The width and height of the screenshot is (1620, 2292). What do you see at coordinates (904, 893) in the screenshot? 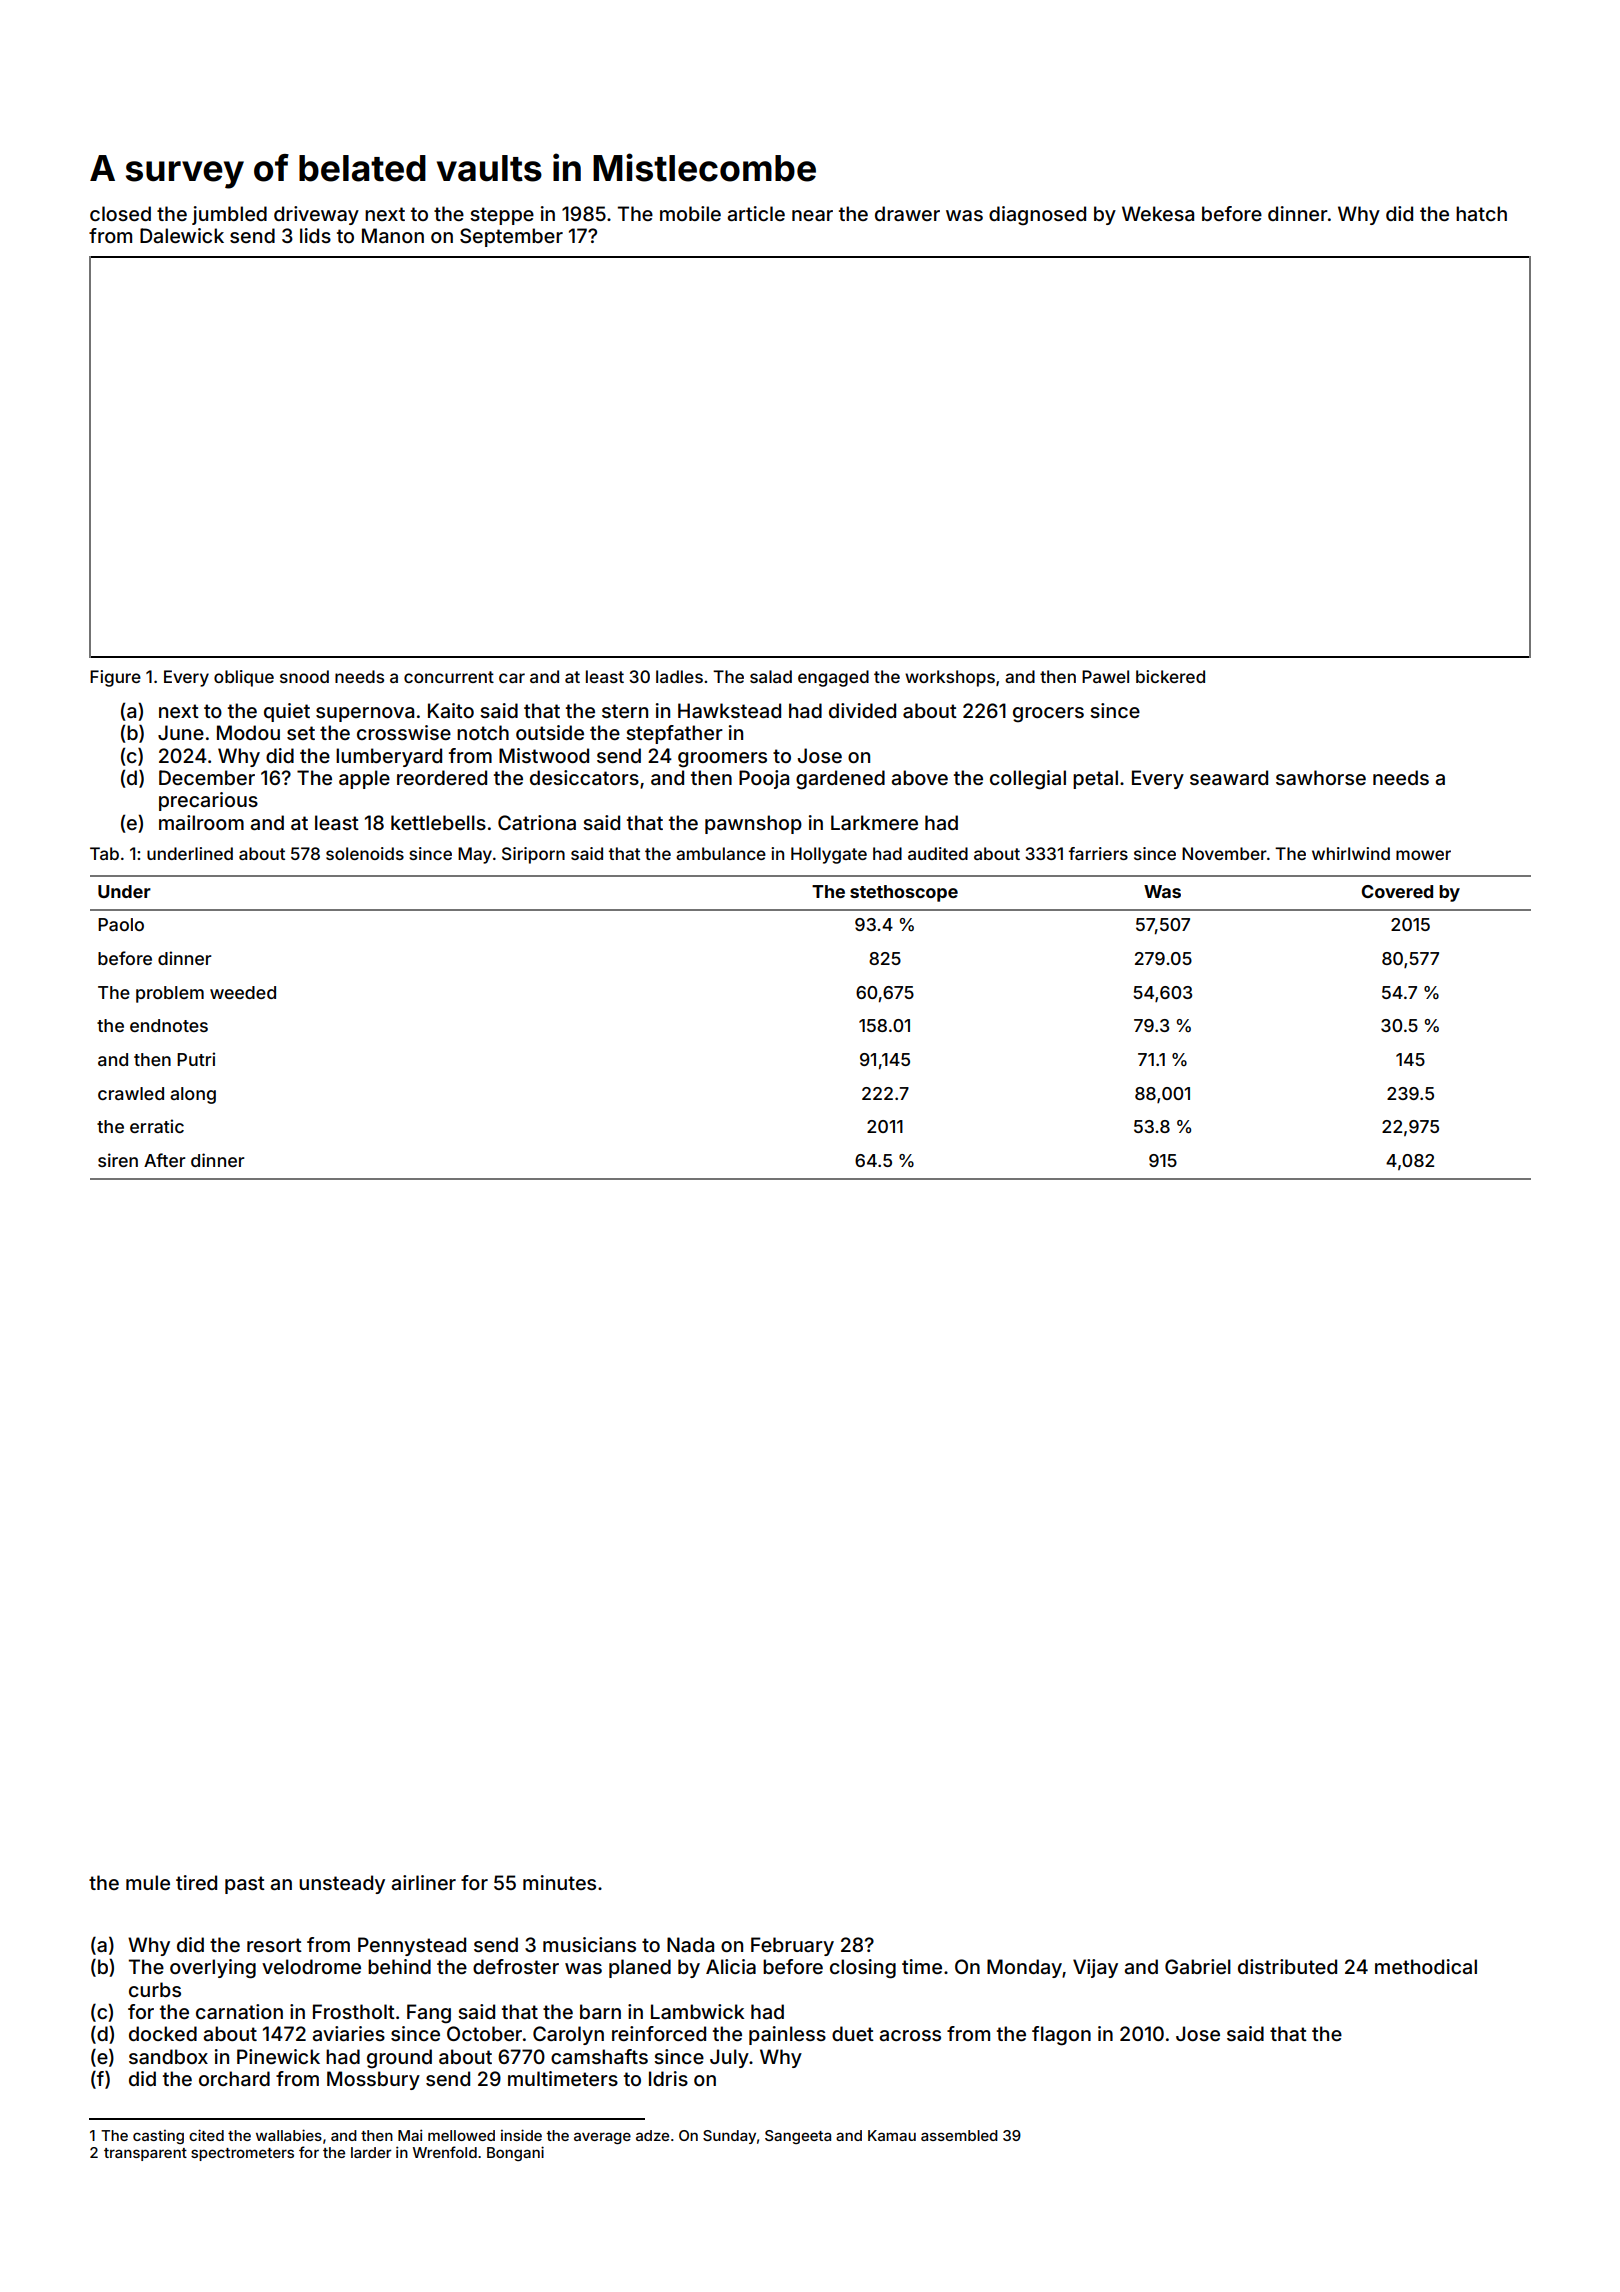
I see `stethoscope` at bounding box center [904, 893].
